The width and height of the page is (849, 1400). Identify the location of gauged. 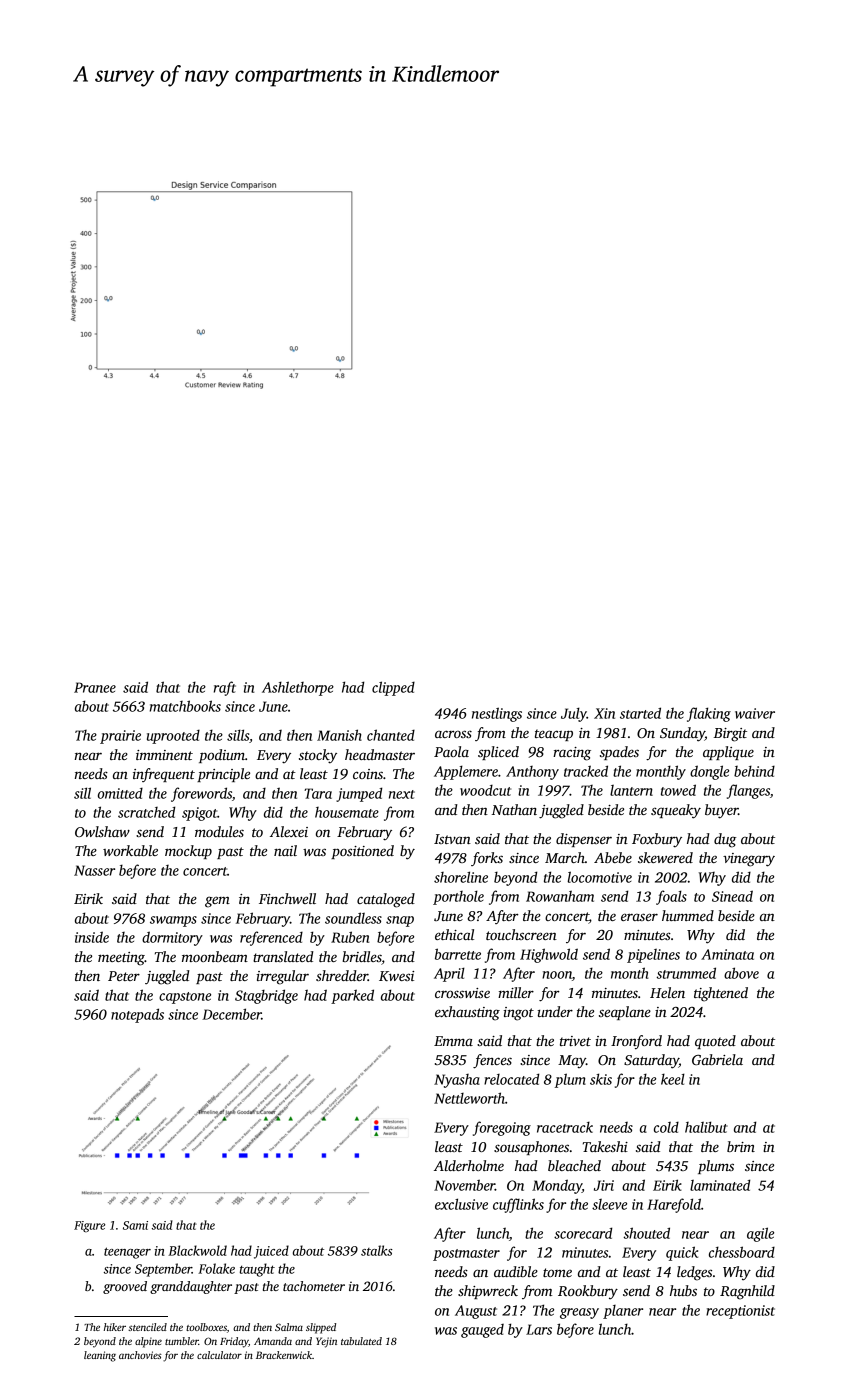
(482, 1331).
